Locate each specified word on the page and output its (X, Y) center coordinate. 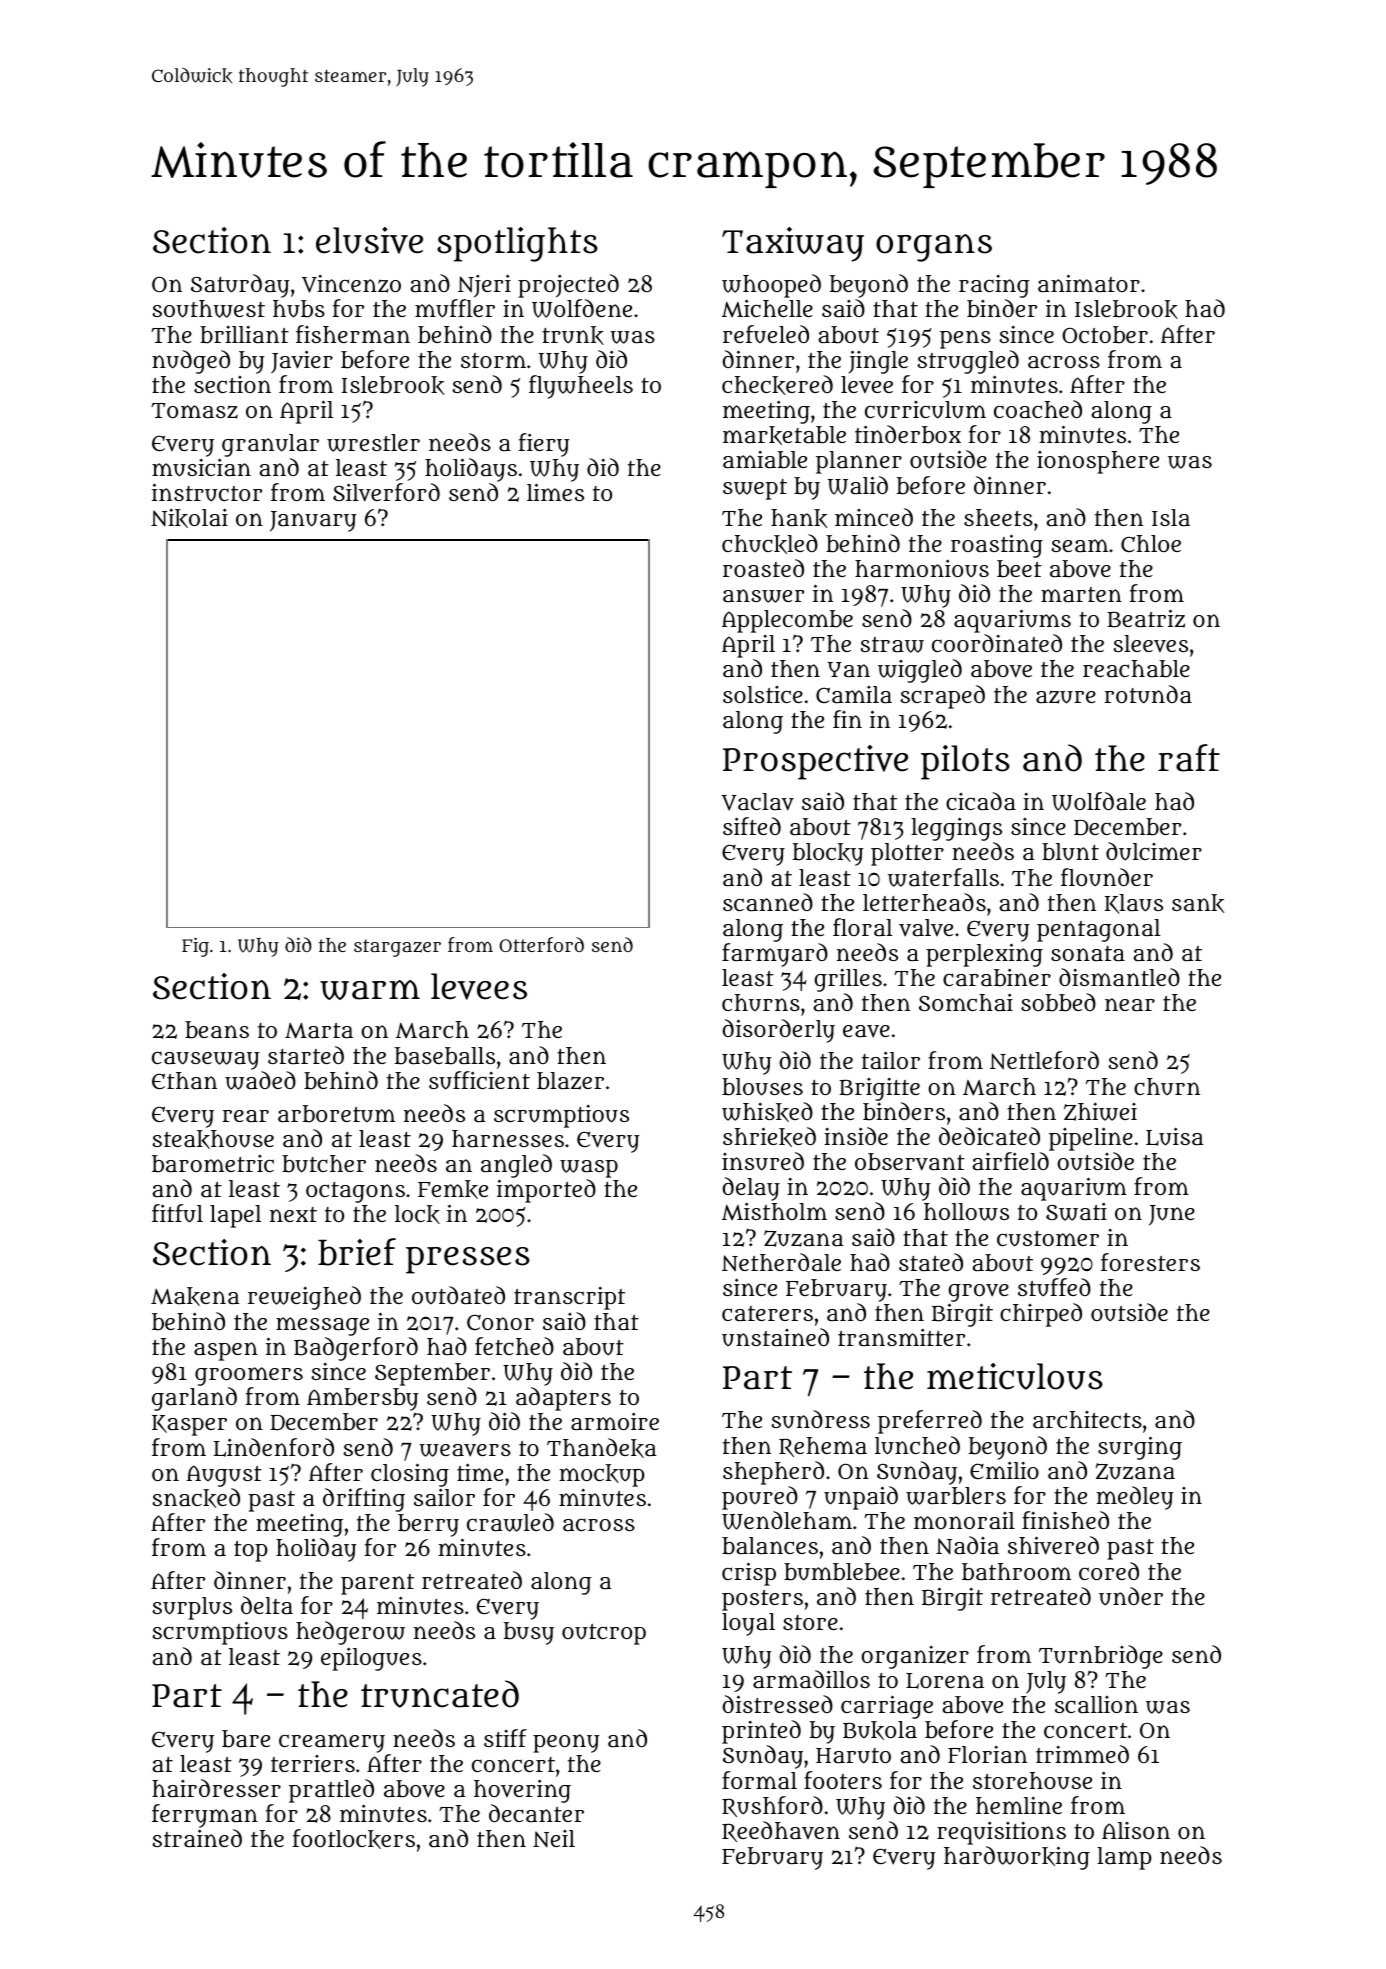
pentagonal (1098, 930)
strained (197, 1838)
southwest (208, 309)
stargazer (397, 948)
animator (1089, 283)
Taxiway (793, 244)
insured (763, 1161)
